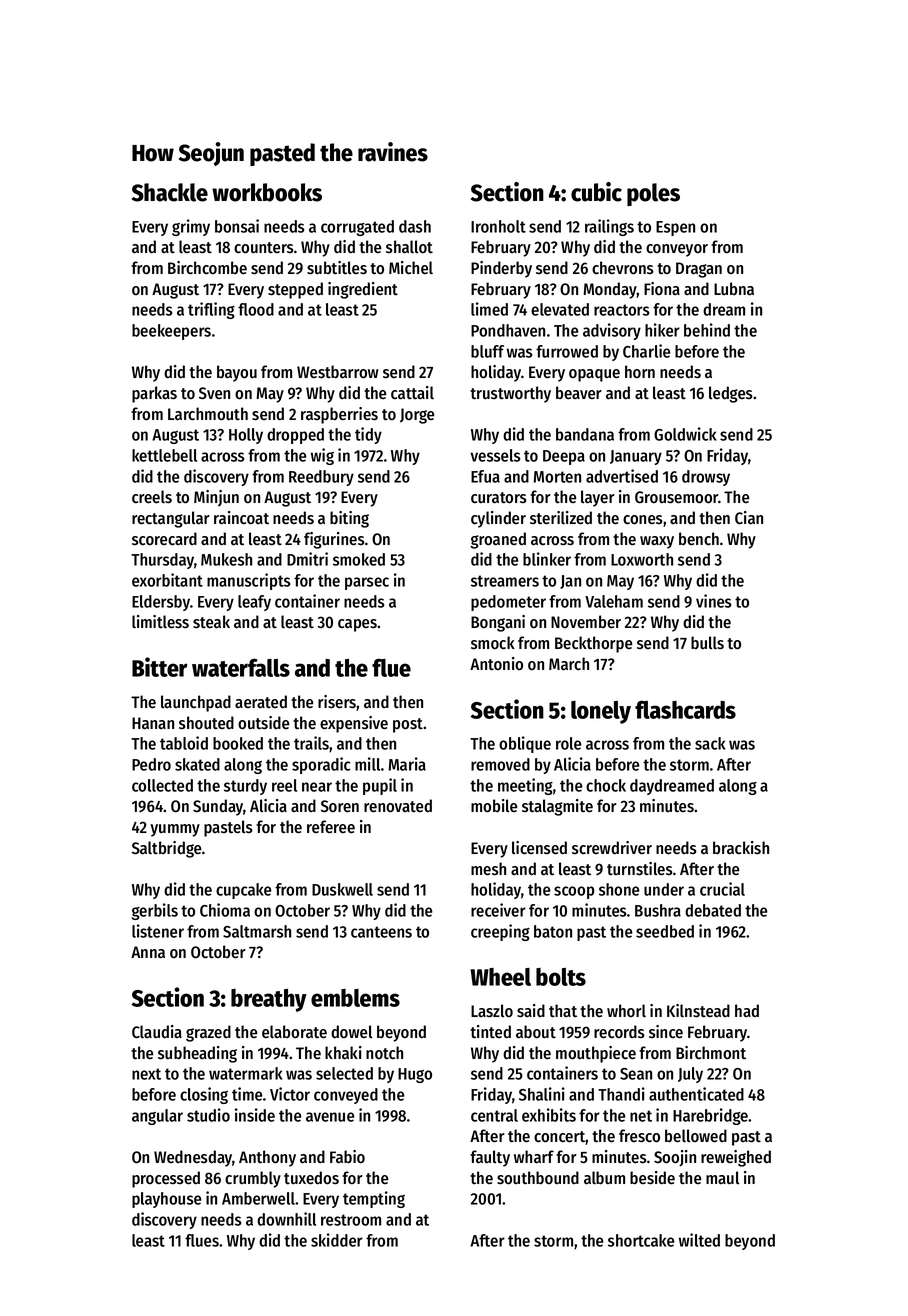 This image has width=908, height=1316. I want to click on July, so click(690, 1075).
